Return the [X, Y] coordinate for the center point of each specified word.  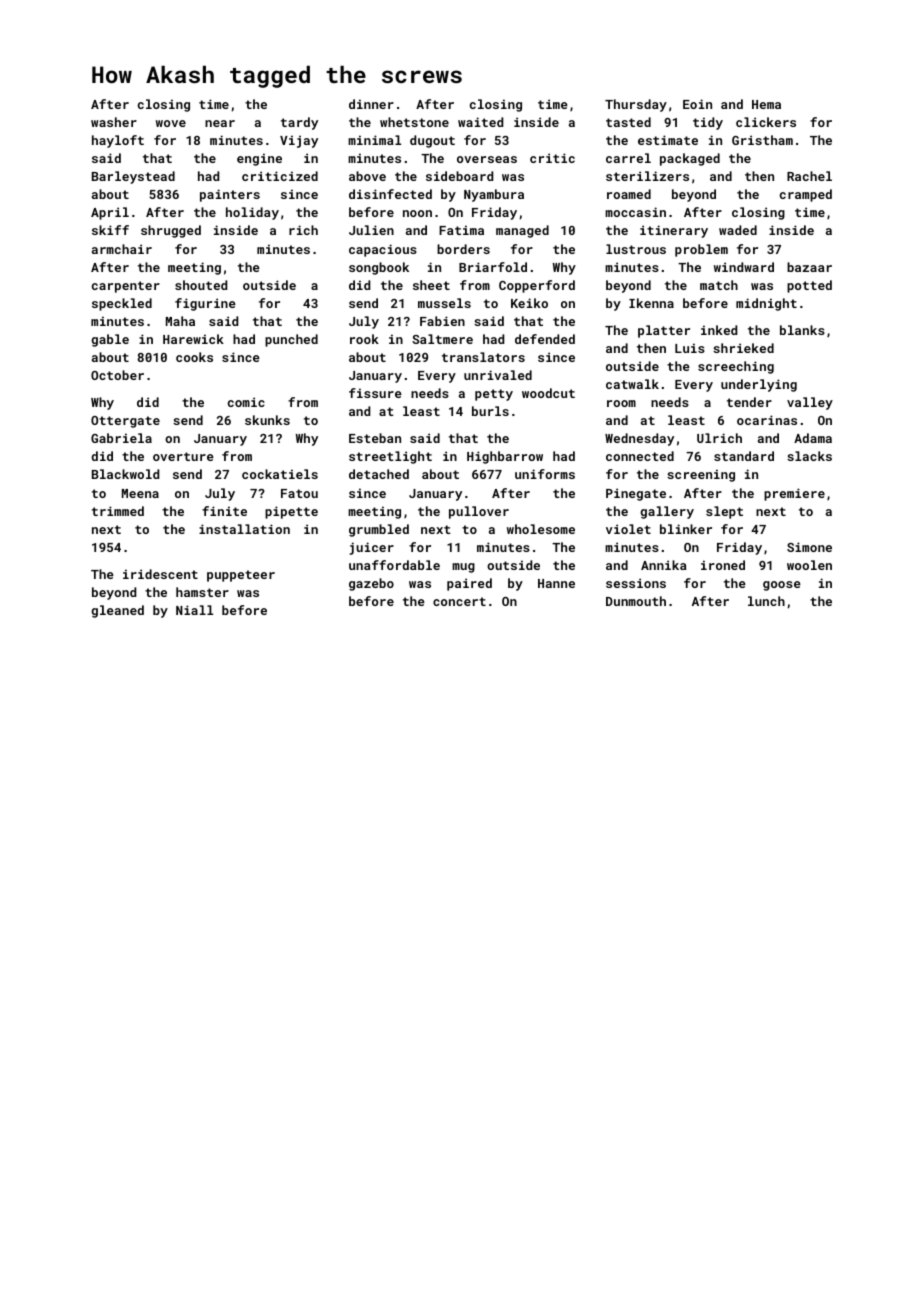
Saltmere [442, 339]
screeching [736, 367]
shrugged [171, 231]
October [117, 375]
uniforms [545, 474]
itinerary [674, 231]
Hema [766, 104]
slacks [809, 456]
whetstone [414, 122]
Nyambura [494, 195]
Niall [194, 610]
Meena [140, 493]
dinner [371, 104]
